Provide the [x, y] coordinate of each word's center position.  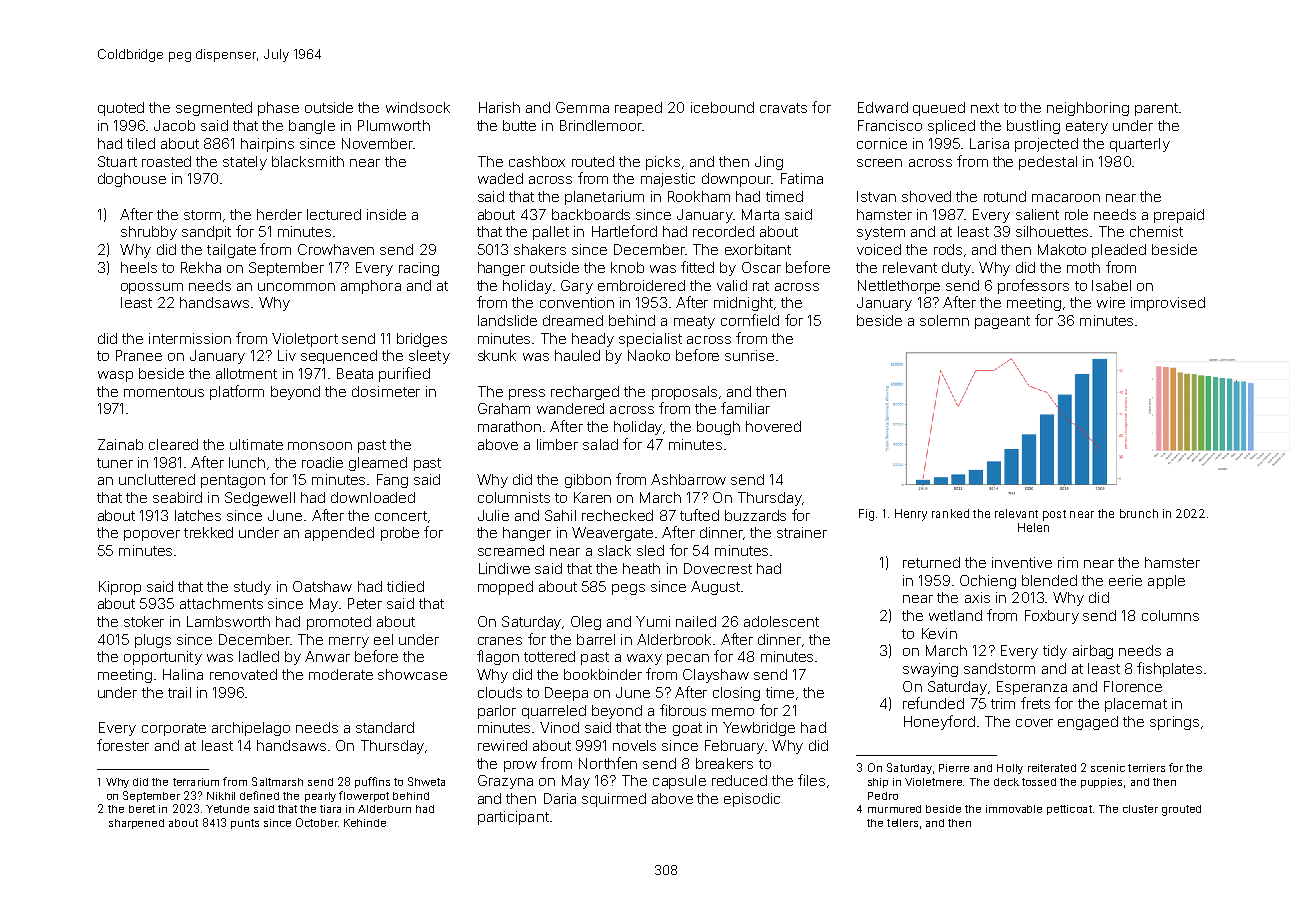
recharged [585, 393]
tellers [902, 823]
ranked [950, 513]
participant [513, 818]
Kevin [939, 633]
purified [404, 374]
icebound [722, 107]
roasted [166, 161]
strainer [802, 532]
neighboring [1088, 109]
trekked [208, 532]
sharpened [136, 824]
